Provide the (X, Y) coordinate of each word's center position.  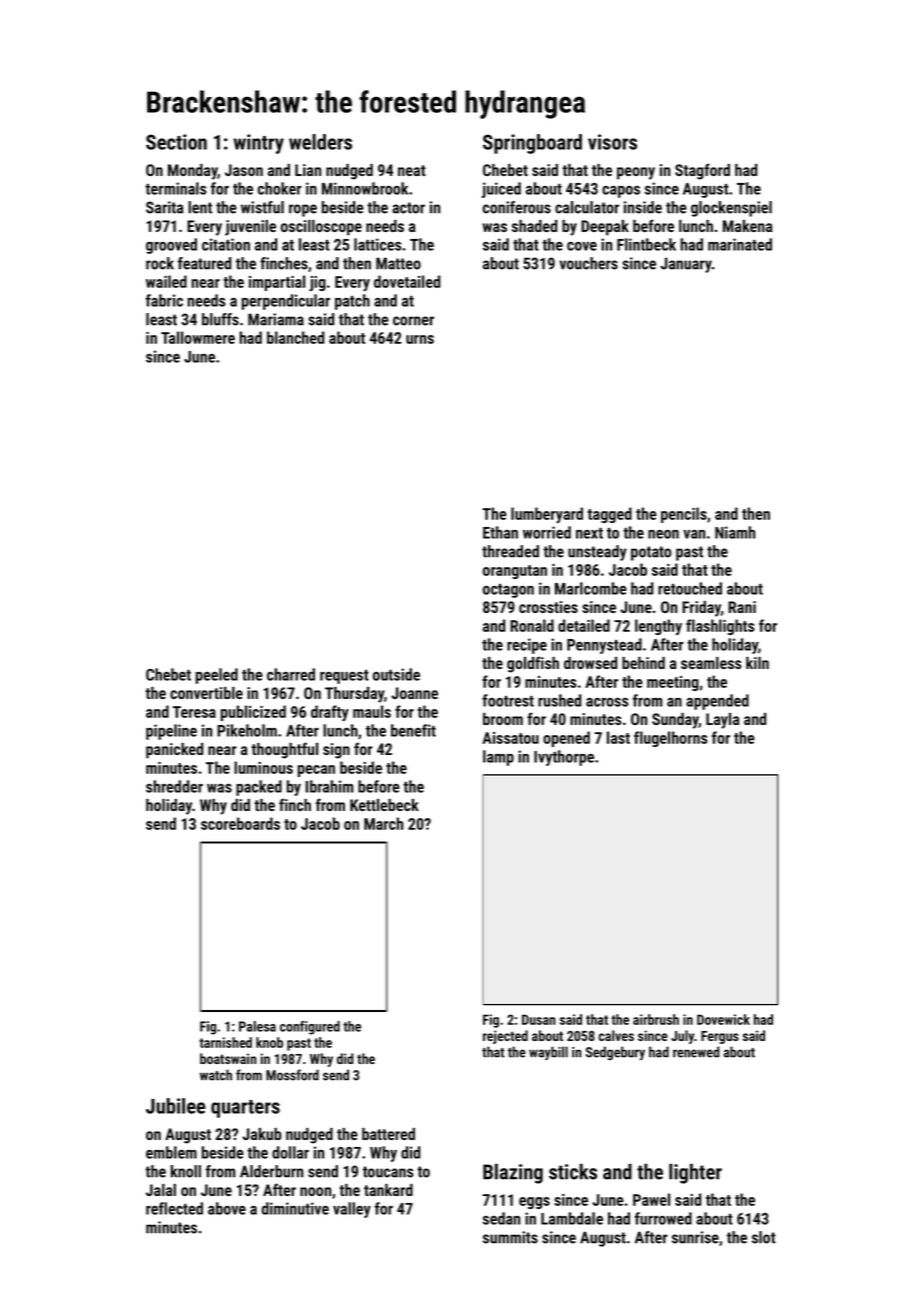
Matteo (398, 263)
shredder (174, 786)
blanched (295, 337)
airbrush (656, 1019)
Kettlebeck (384, 805)
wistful (262, 207)
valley (352, 1210)
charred (291, 674)
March (383, 823)
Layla (722, 721)
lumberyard (547, 515)
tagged (609, 515)
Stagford (702, 171)
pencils (684, 515)
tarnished (225, 1042)
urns (420, 339)
